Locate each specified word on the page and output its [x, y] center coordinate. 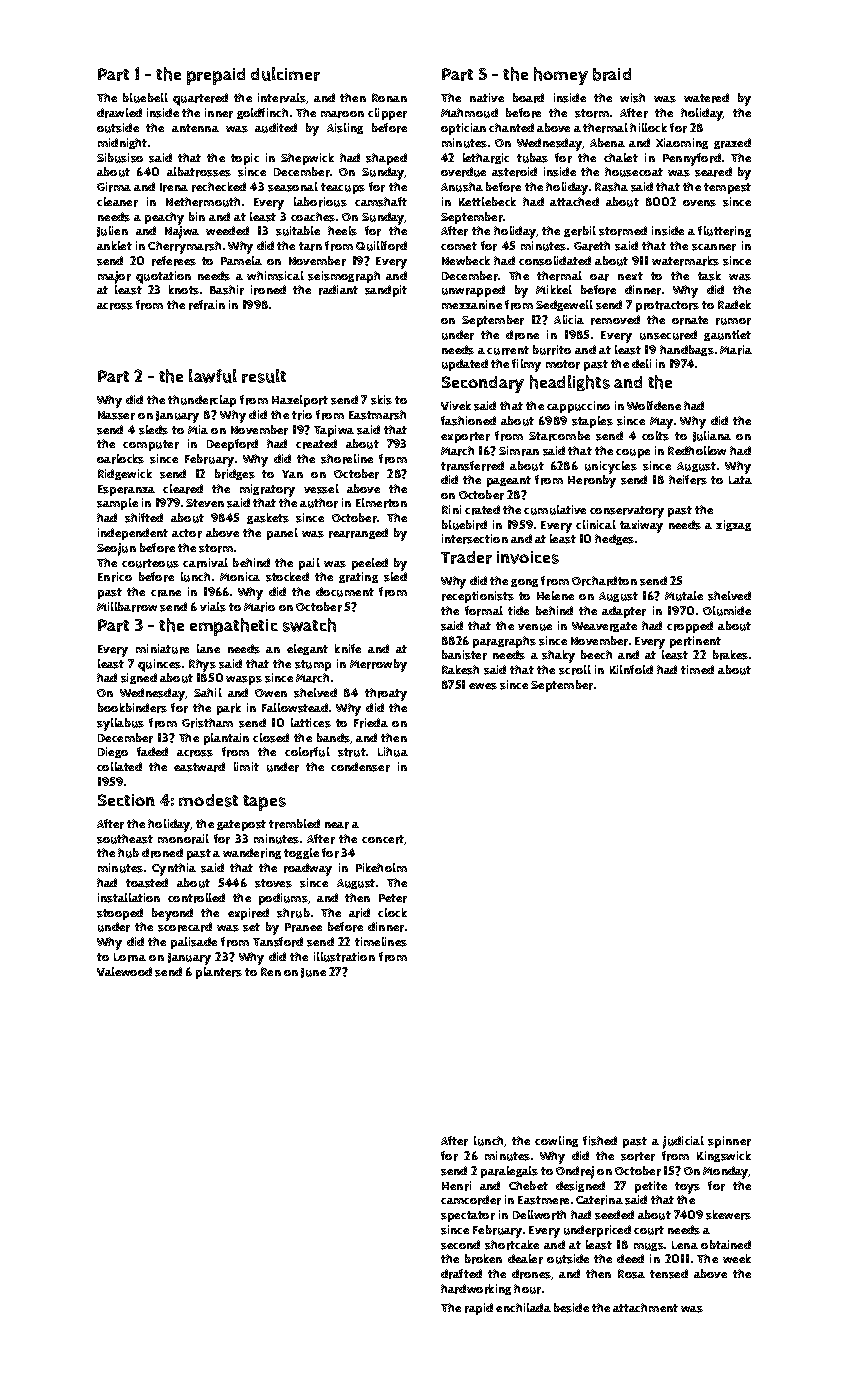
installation [129, 898]
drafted [461, 1274]
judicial [683, 1142]
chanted [511, 127]
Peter [393, 898]
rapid [479, 1309]
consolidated [555, 261]
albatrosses [199, 172]
